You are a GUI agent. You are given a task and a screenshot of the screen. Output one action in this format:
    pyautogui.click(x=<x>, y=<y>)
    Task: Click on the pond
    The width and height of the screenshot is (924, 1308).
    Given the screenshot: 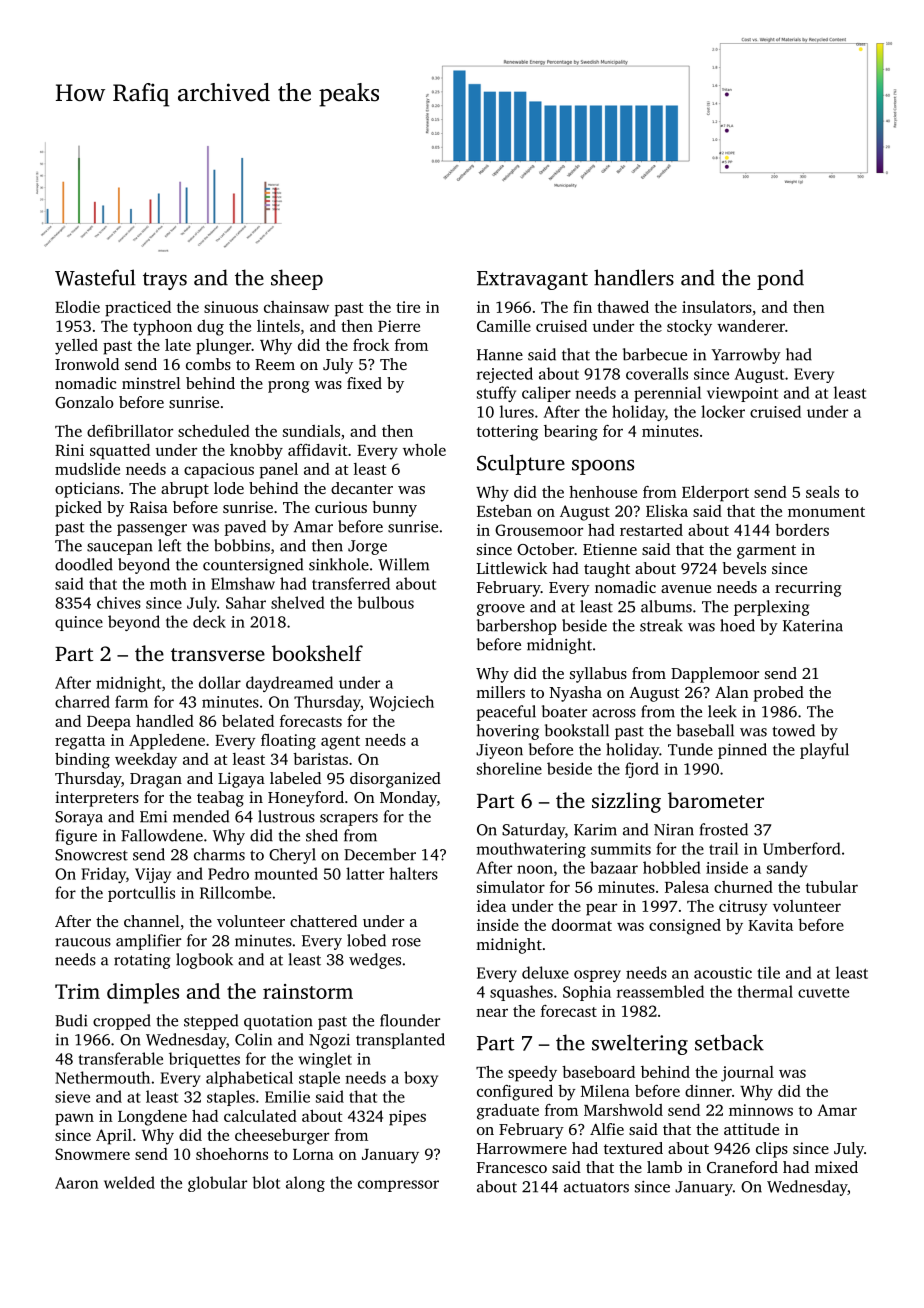 What is the action you would take?
    pyautogui.click(x=780, y=279)
